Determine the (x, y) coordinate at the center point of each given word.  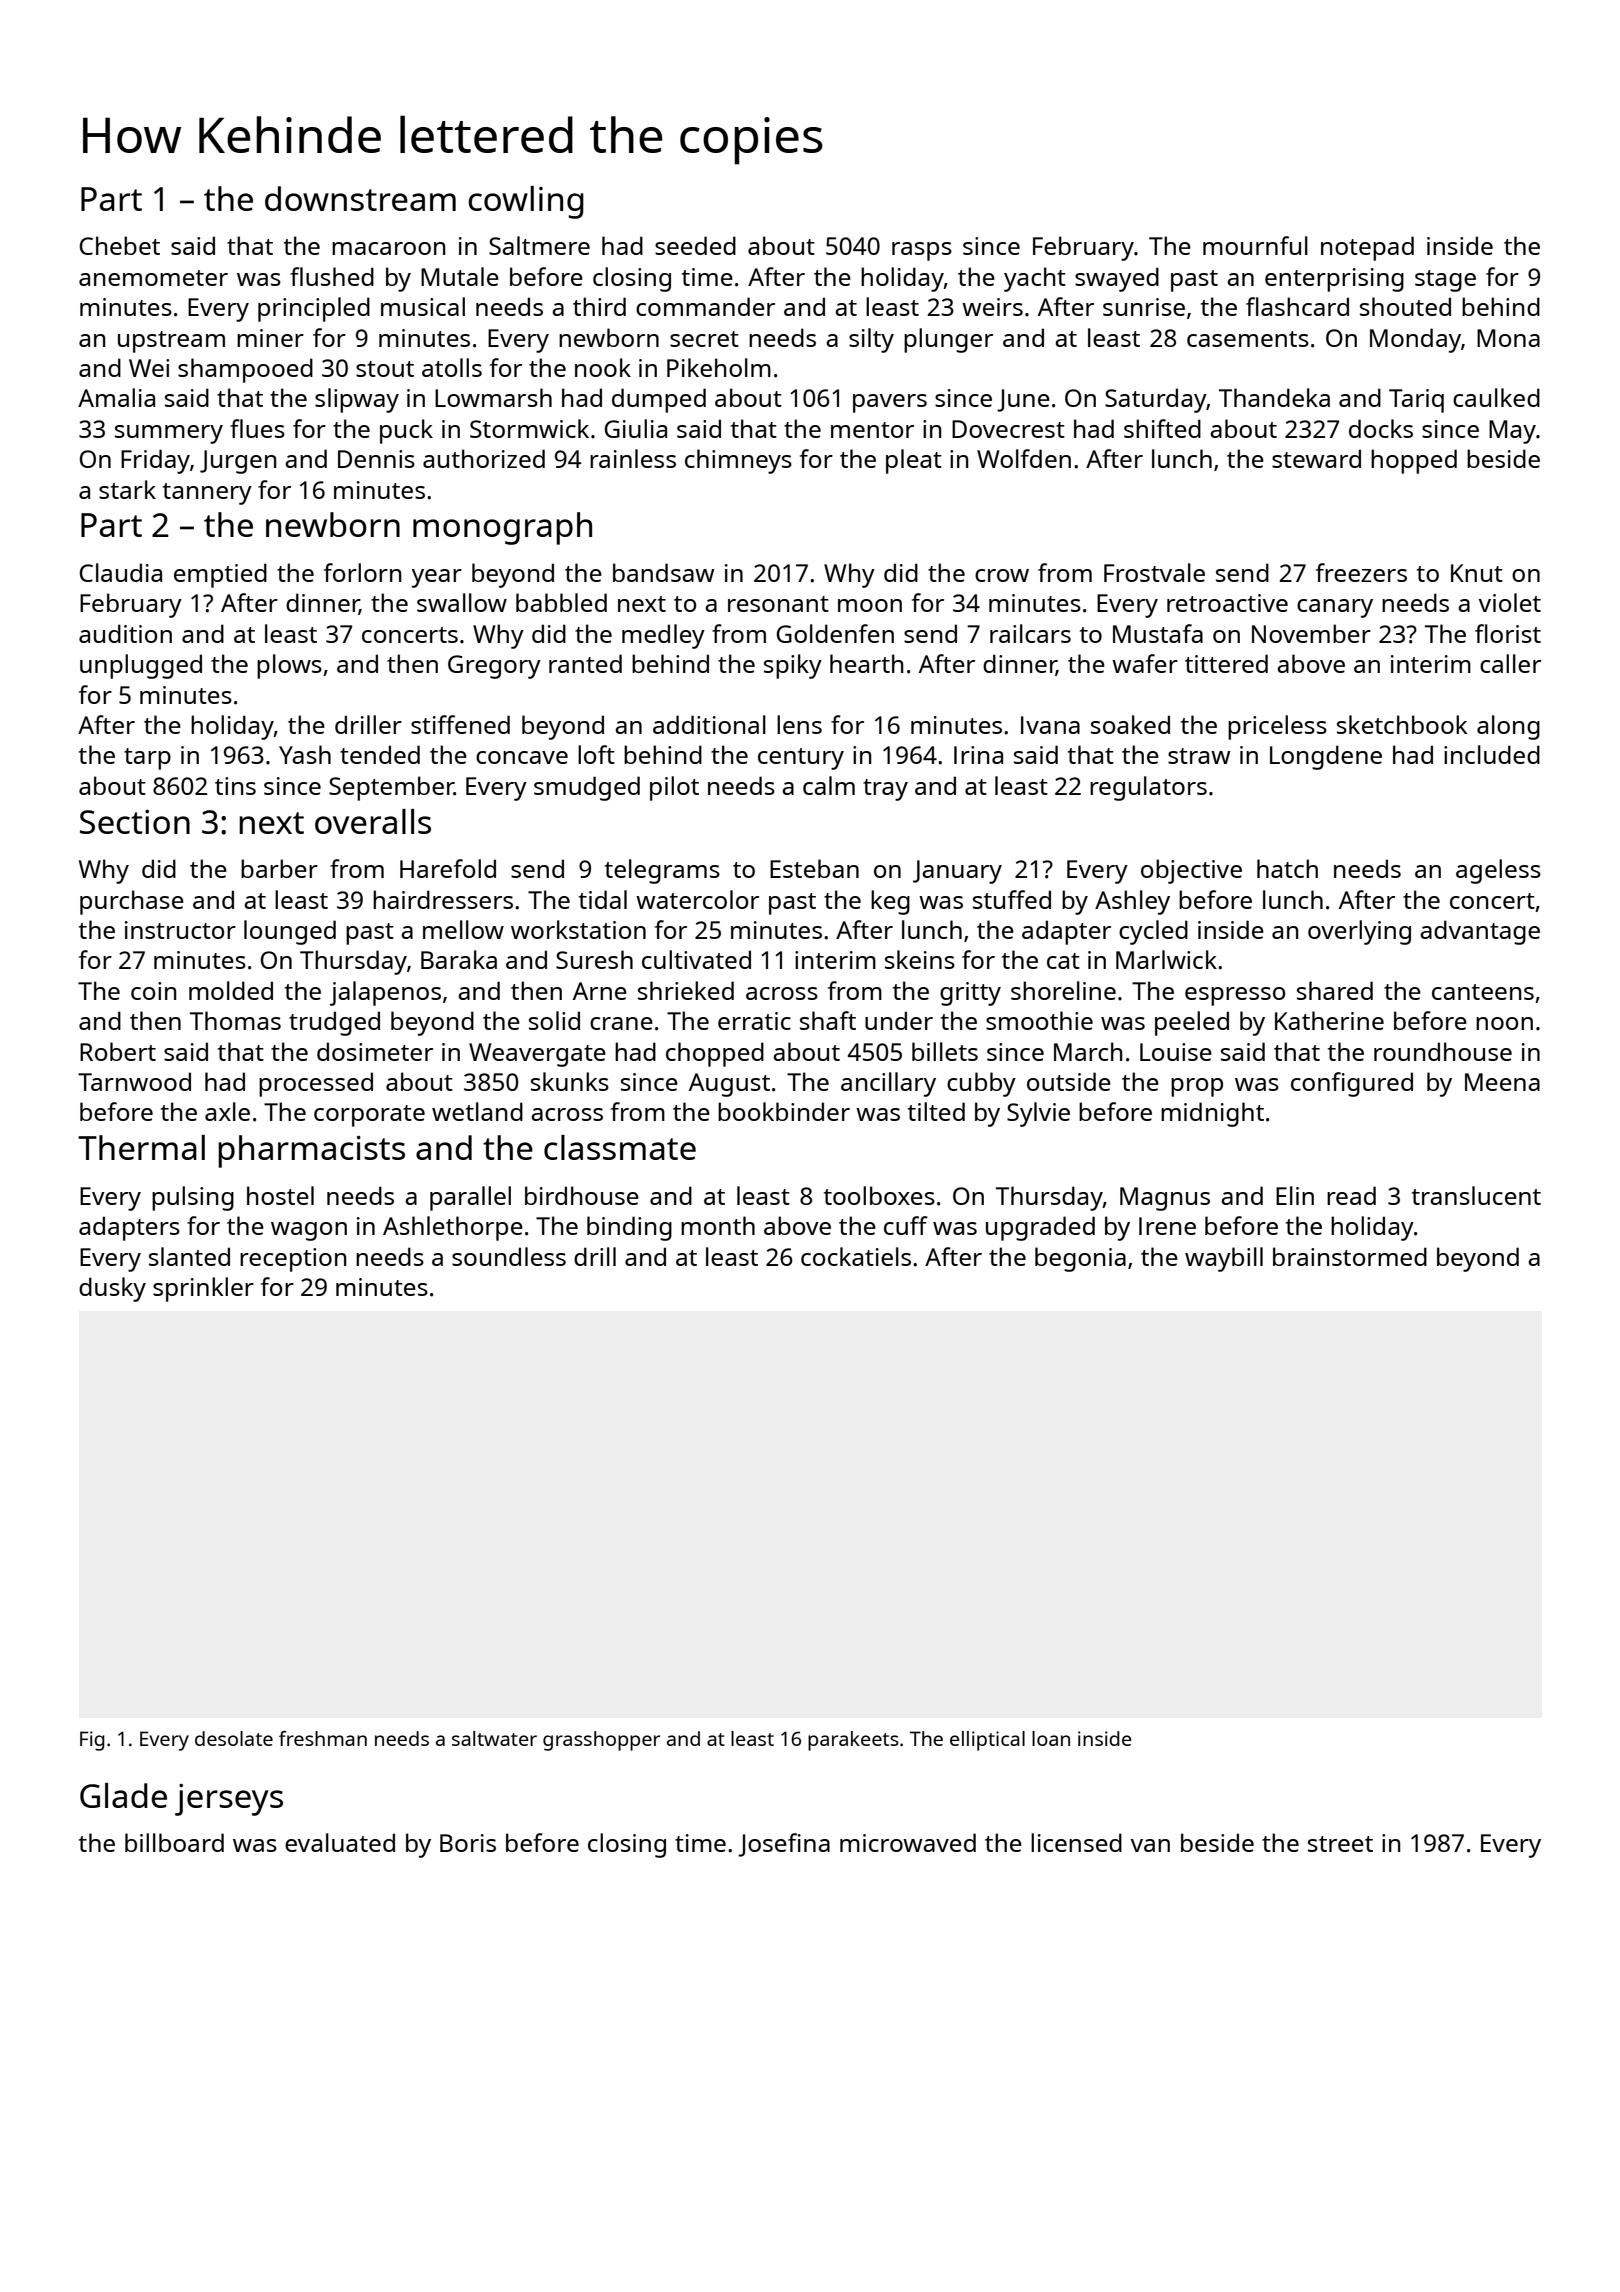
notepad (1367, 248)
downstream (360, 198)
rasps (922, 251)
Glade (123, 1795)
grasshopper (601, 1741)
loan (1051, 1738)
